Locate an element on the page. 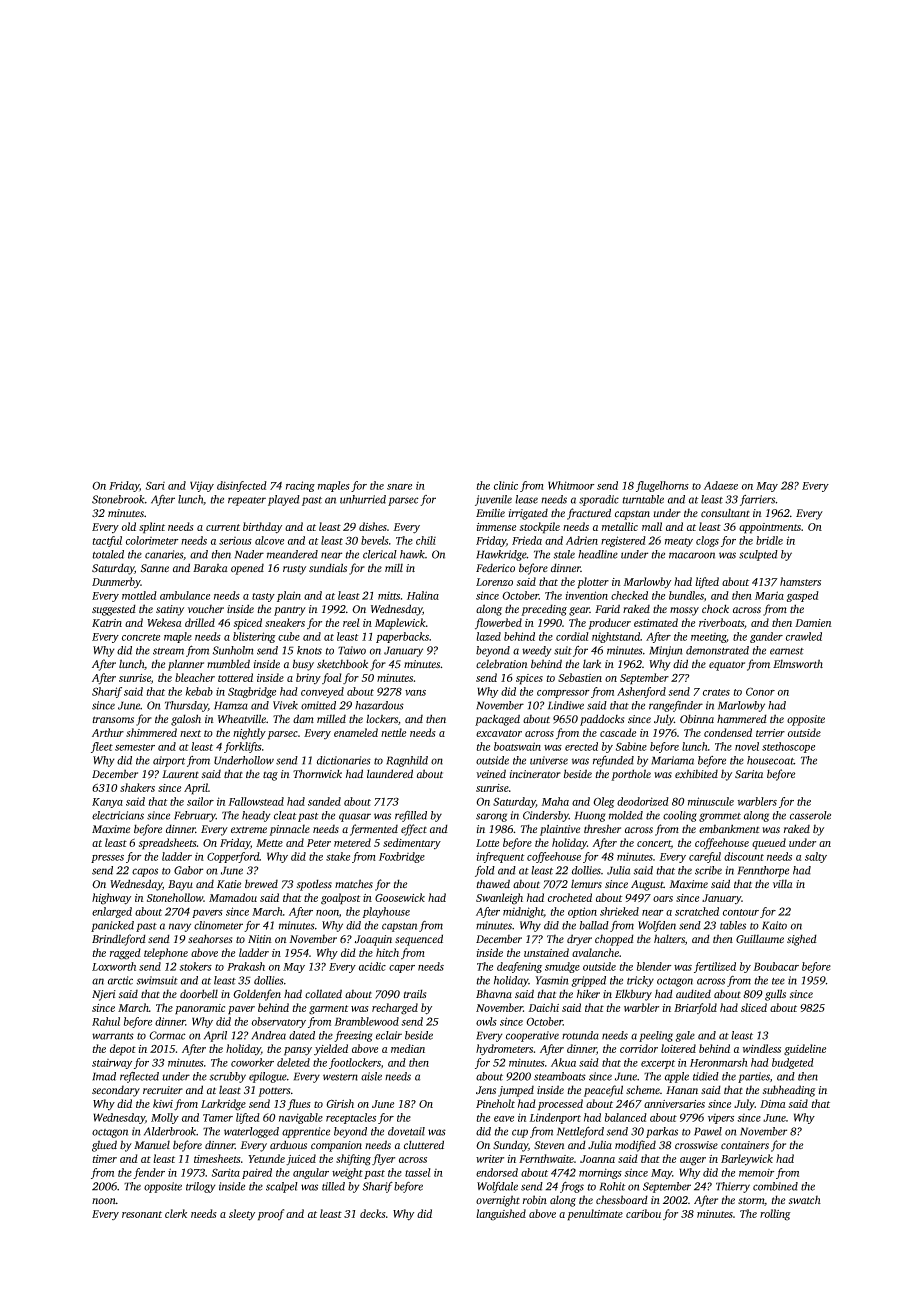  Thornwick is located at coordinates (317, 774).
